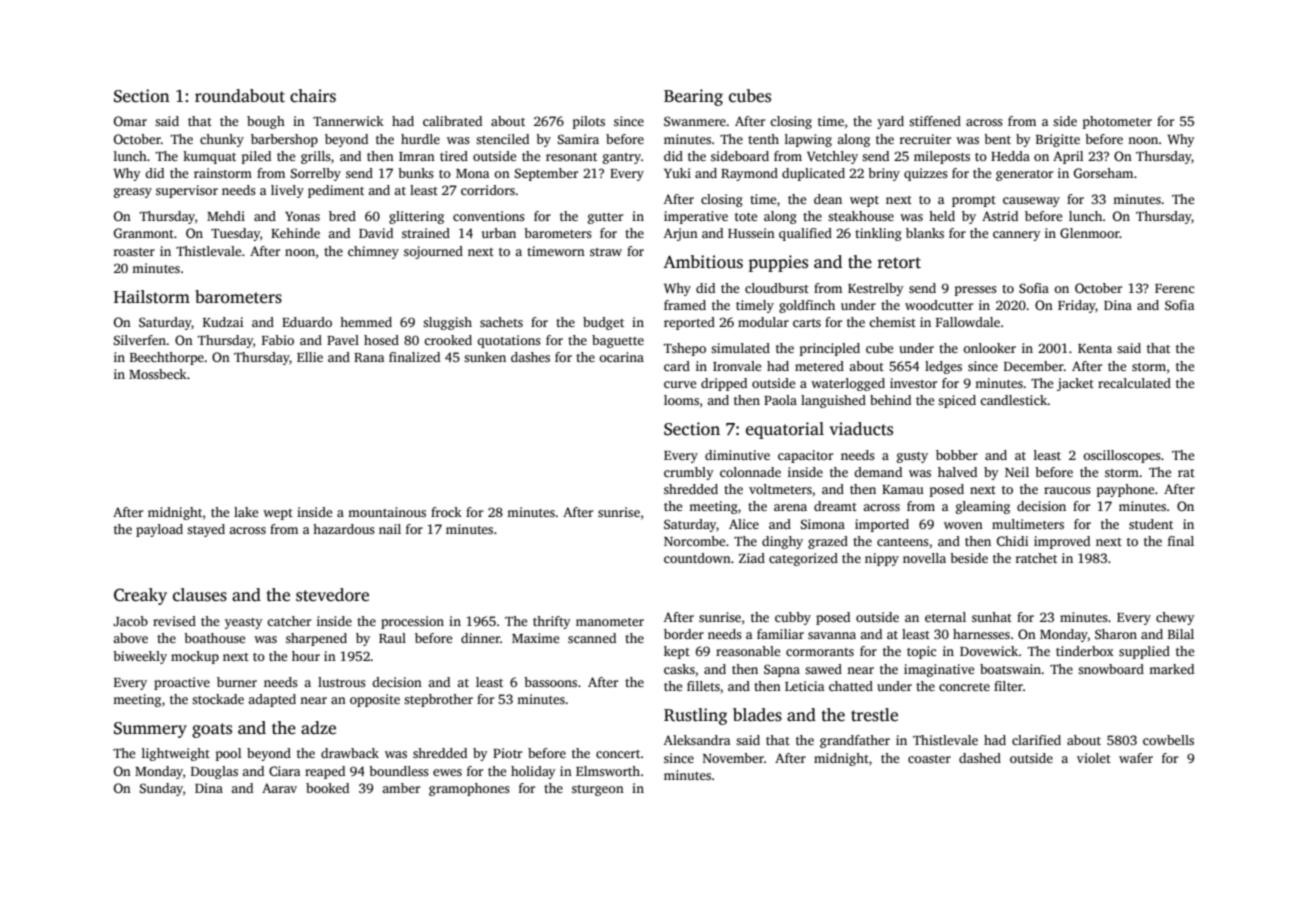 The image size is (1308, 924). What do you see at coordinates (501, 322) in the screenshot?
I see `sachets` at bounding box center [501, 322].
